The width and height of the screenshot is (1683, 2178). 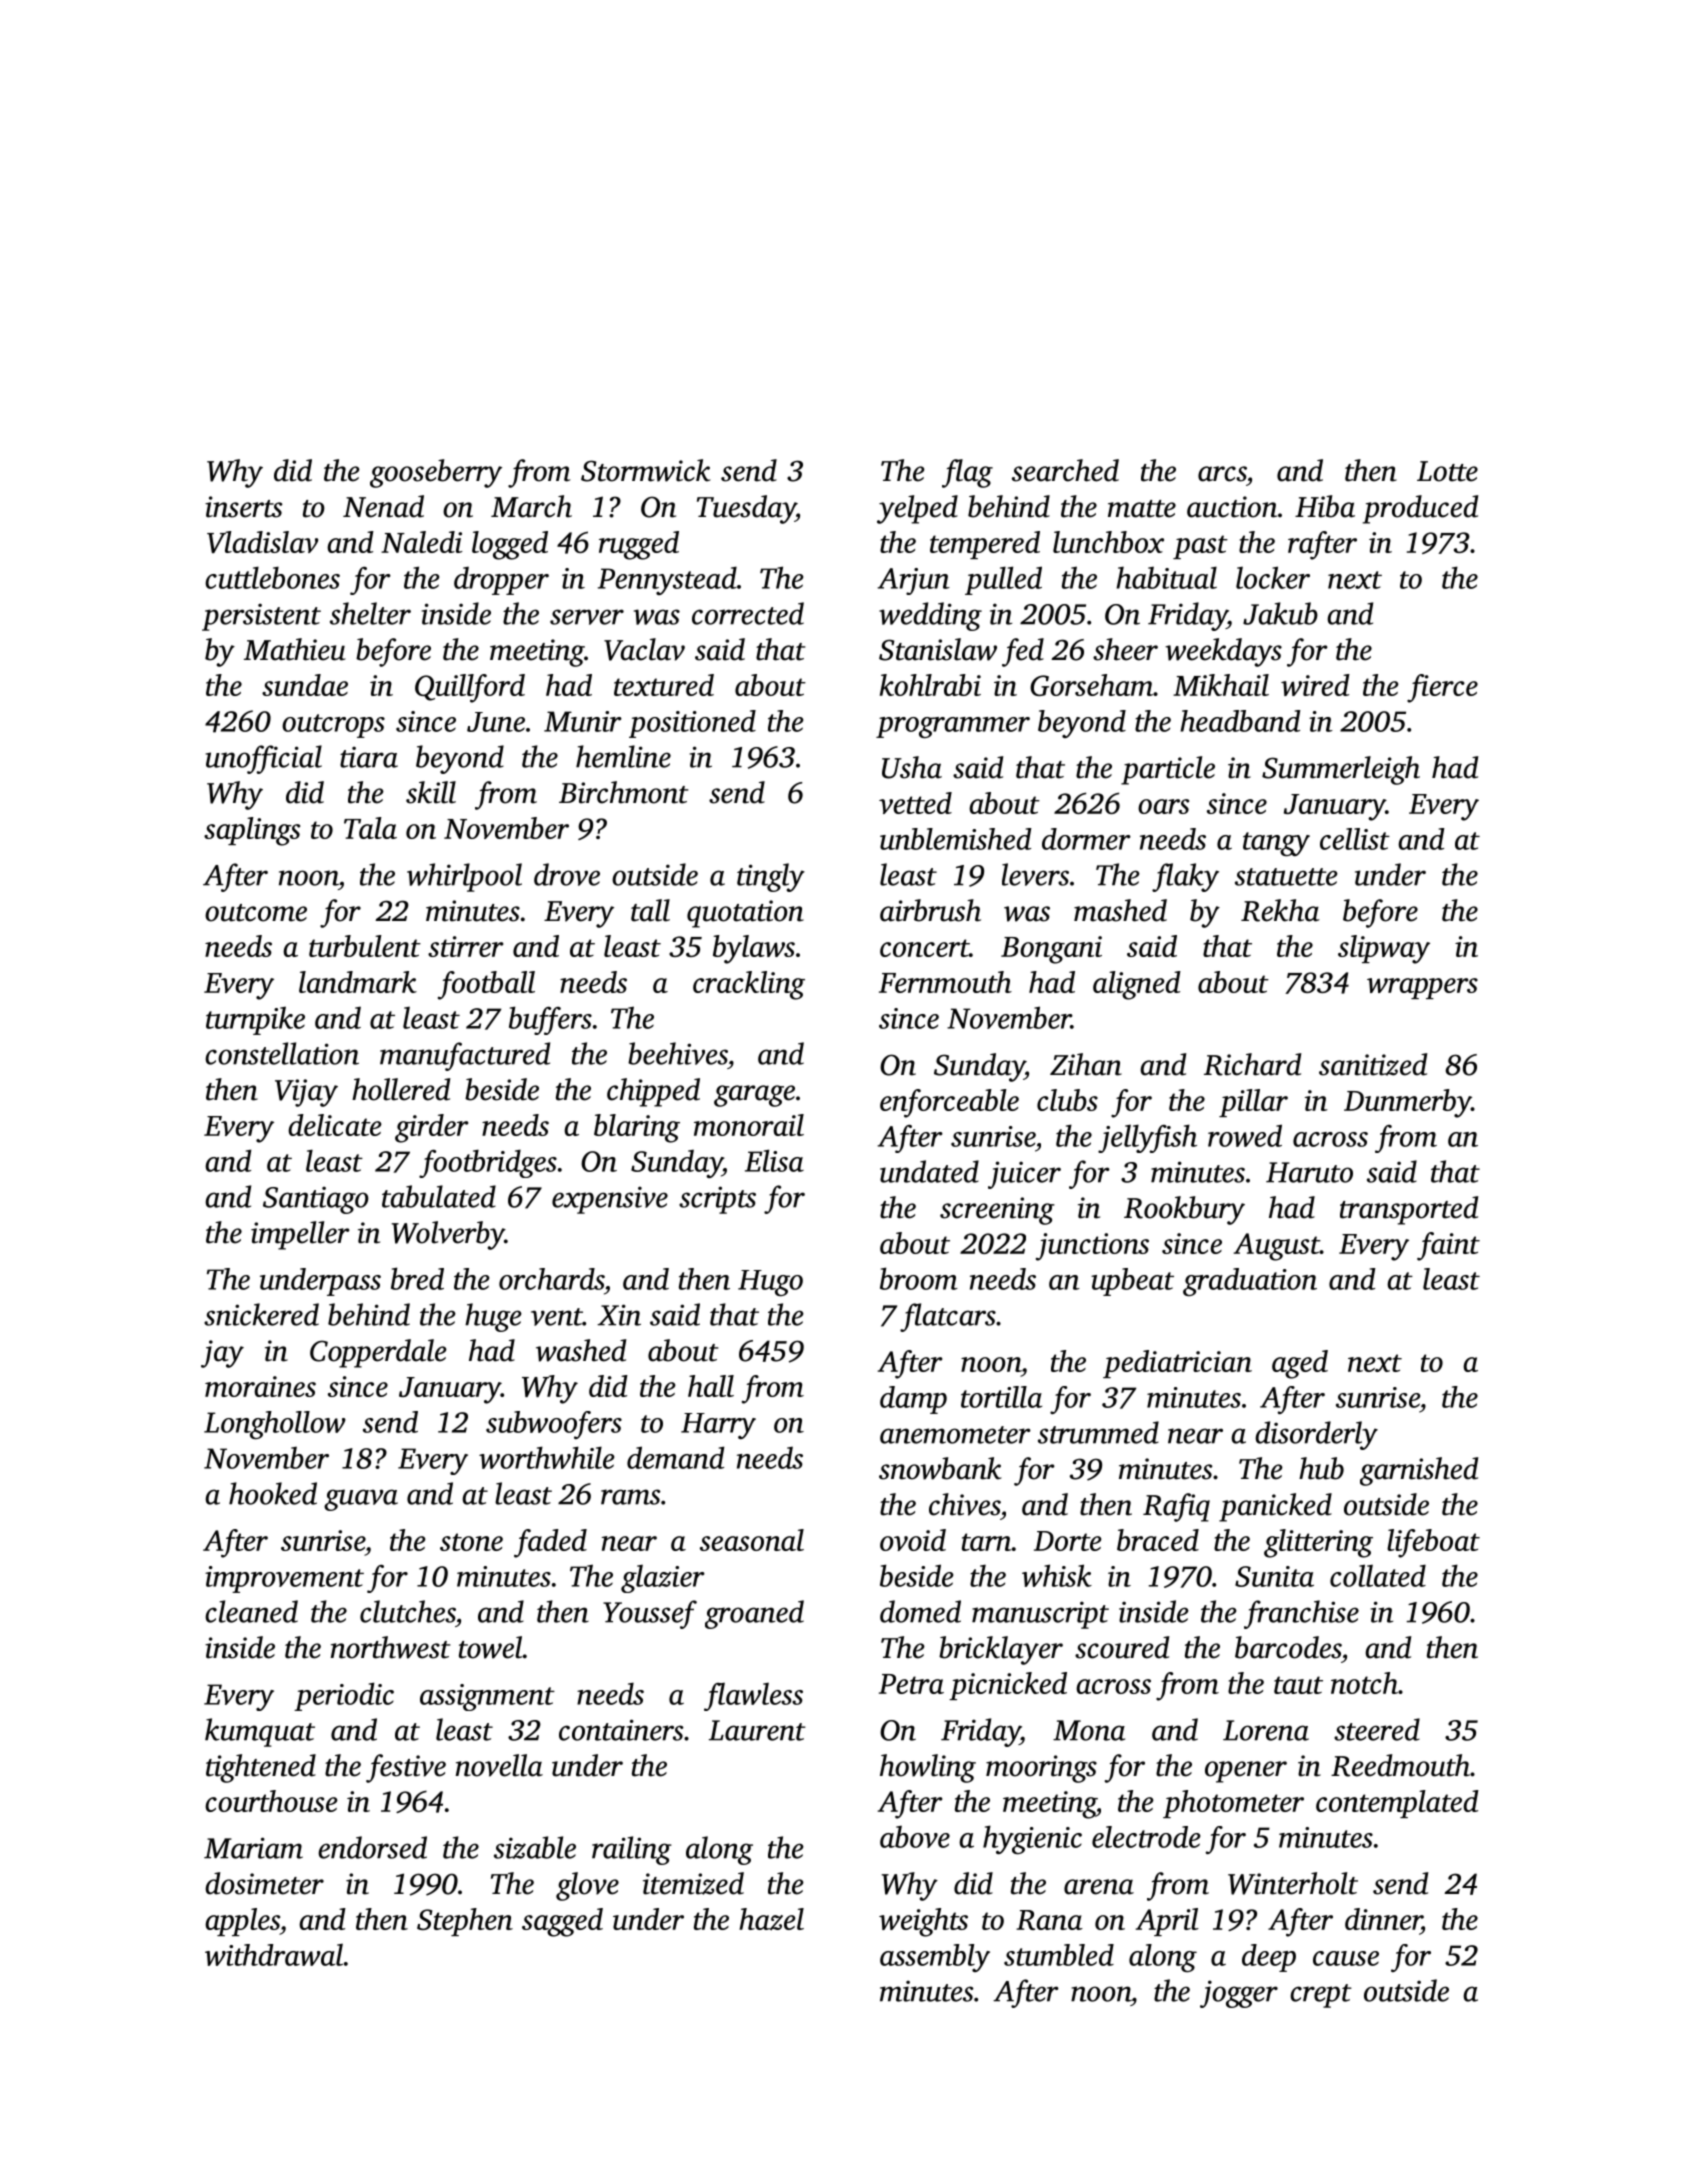 What do you see at coordinates (912, 767) in the screenshot?
I see `Usha` at bounding box center [912, 767].
